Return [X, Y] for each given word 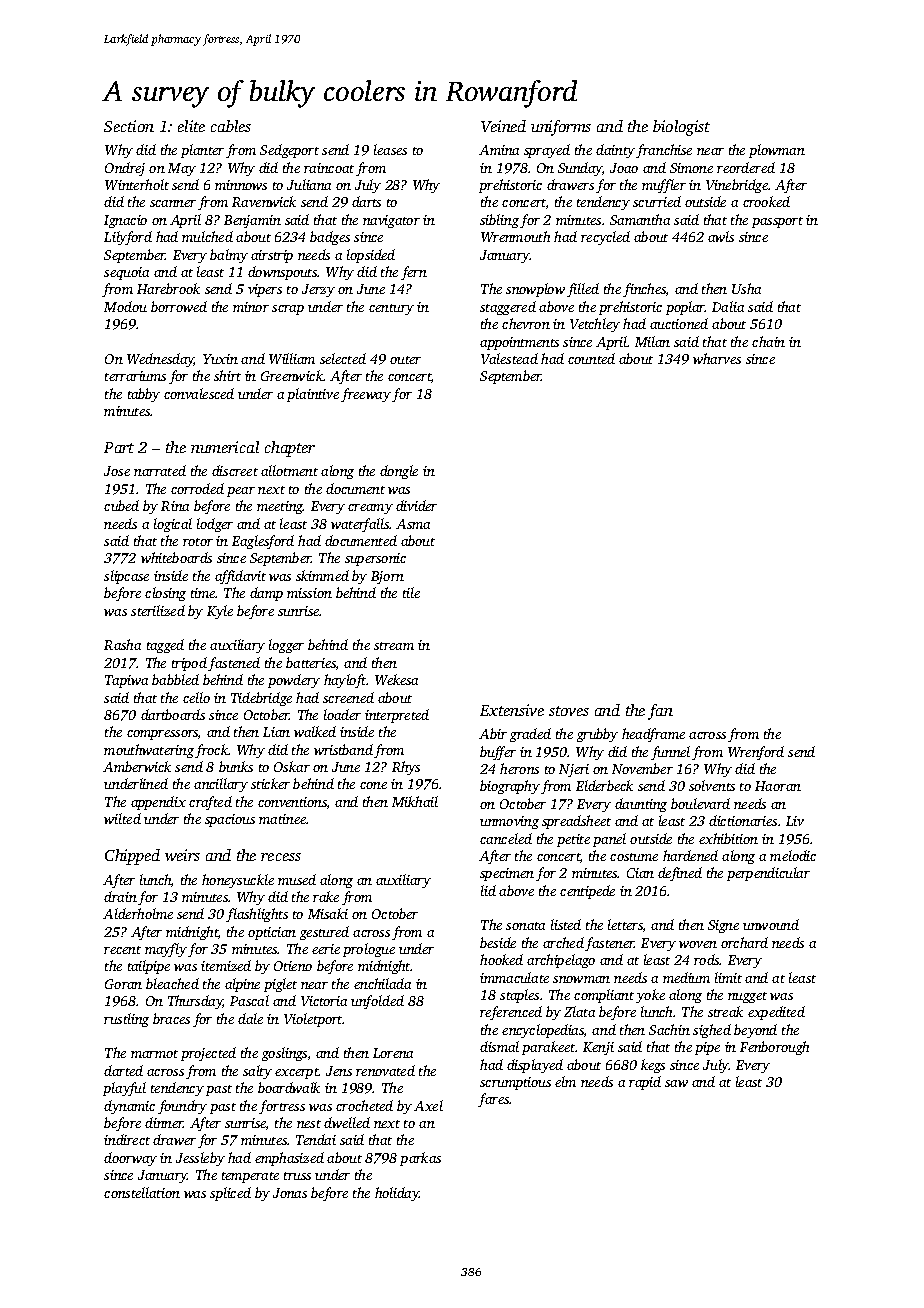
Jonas [290, 1193]
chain [768, 341]
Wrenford [756, 753]
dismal [499, 1046]
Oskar [292, 766]
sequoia [126, 273]
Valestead [509, 358]
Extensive [512, 710]
